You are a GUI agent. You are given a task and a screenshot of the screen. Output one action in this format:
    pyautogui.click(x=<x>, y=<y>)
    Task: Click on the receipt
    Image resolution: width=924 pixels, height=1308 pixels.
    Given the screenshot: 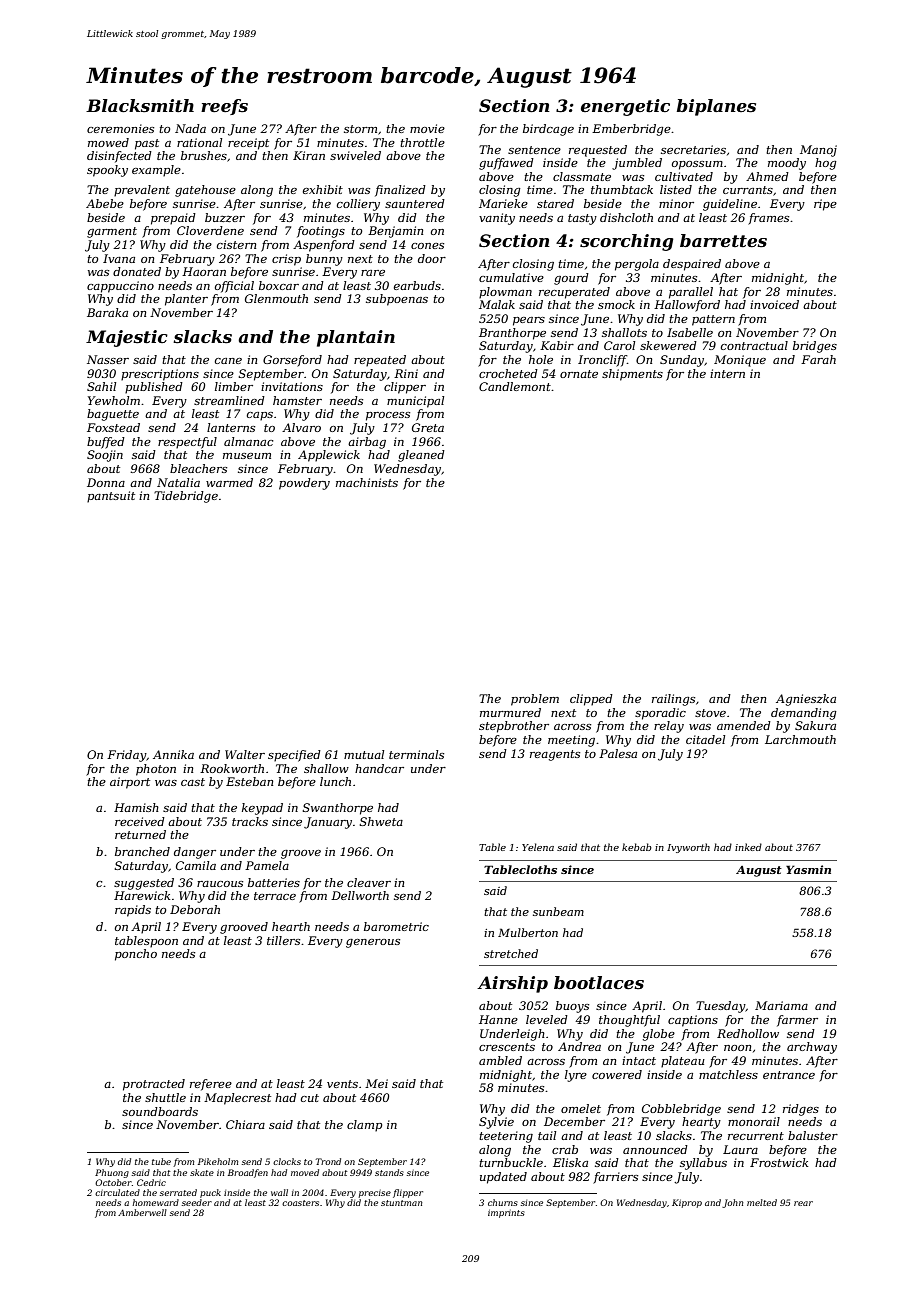 What is the action you would take?
    pyautogui.click(x=248, y=144)
